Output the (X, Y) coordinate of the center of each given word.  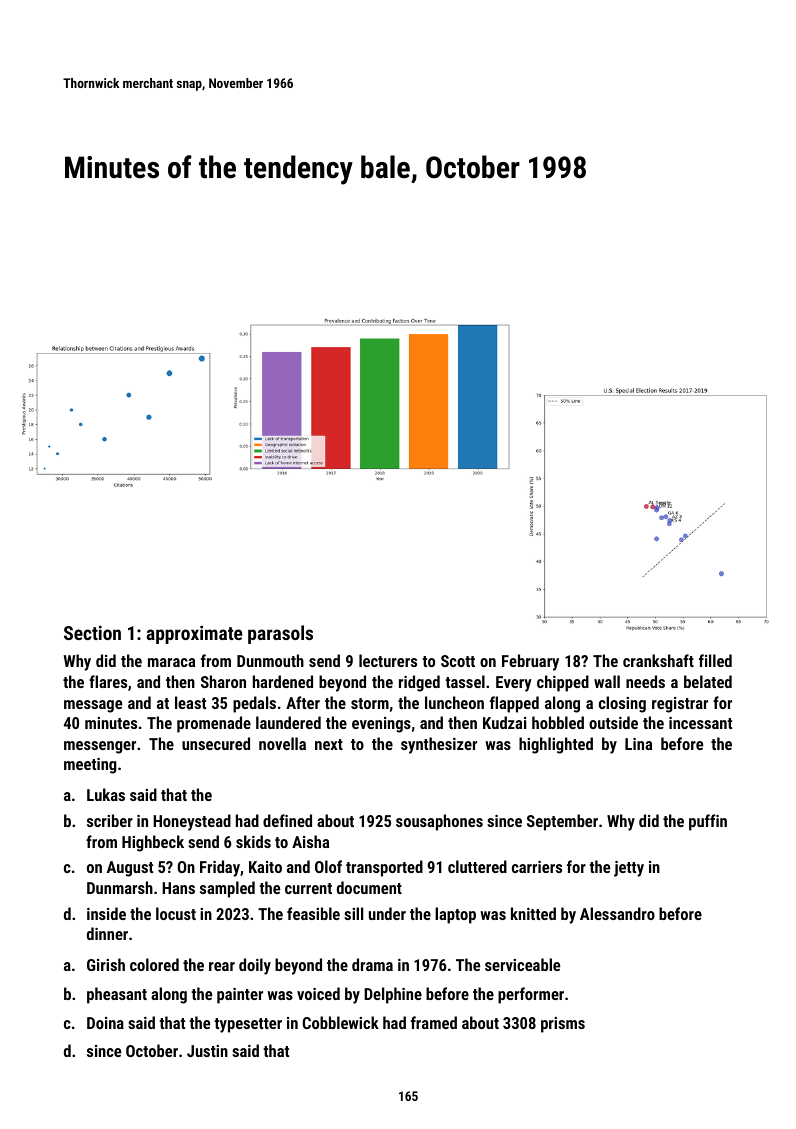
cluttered (477, 866)
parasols (280, 634)
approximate (194, 634)
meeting (90, 766)
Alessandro (617, 913)
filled (715, 660)
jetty (629, 869)
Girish (106, 964)
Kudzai (504, 722)
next (329, 744)
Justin (207, 1051)
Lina (638, 744)
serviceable (522, 964)
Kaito (265, 867)
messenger (100, 747)
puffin (708, 822)
